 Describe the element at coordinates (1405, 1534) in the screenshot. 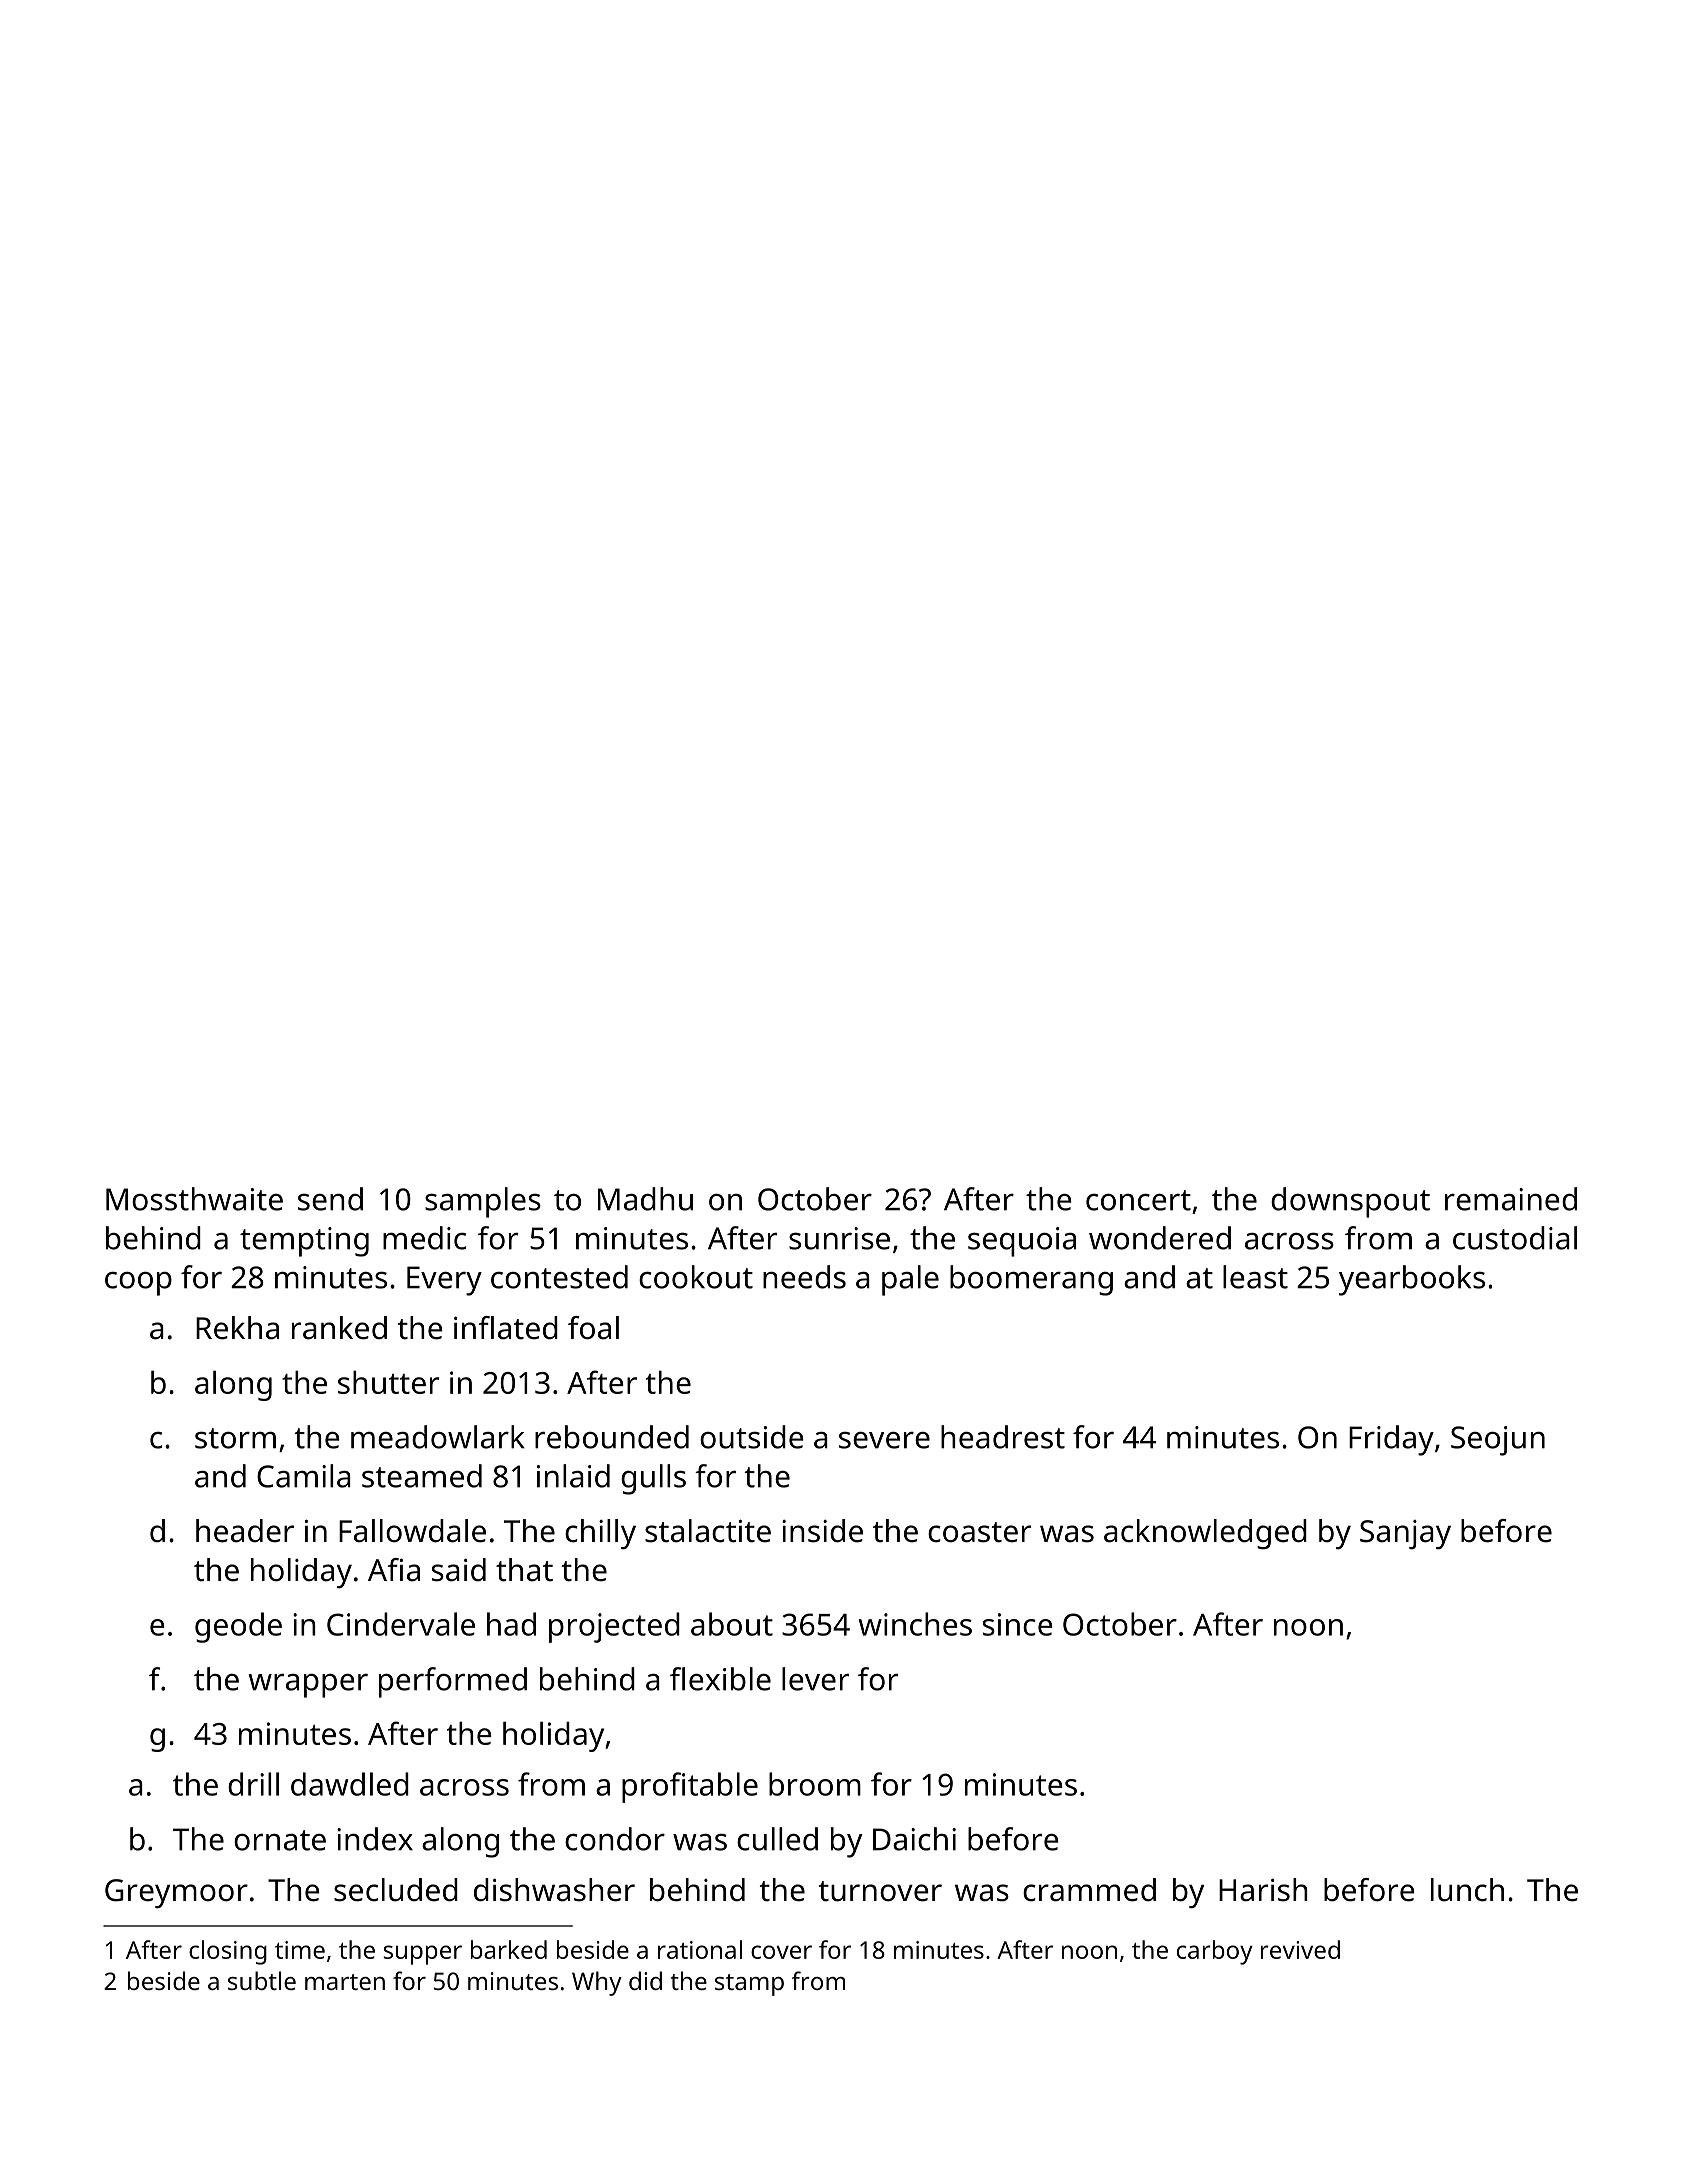

I see `Sanjay` at that location.
